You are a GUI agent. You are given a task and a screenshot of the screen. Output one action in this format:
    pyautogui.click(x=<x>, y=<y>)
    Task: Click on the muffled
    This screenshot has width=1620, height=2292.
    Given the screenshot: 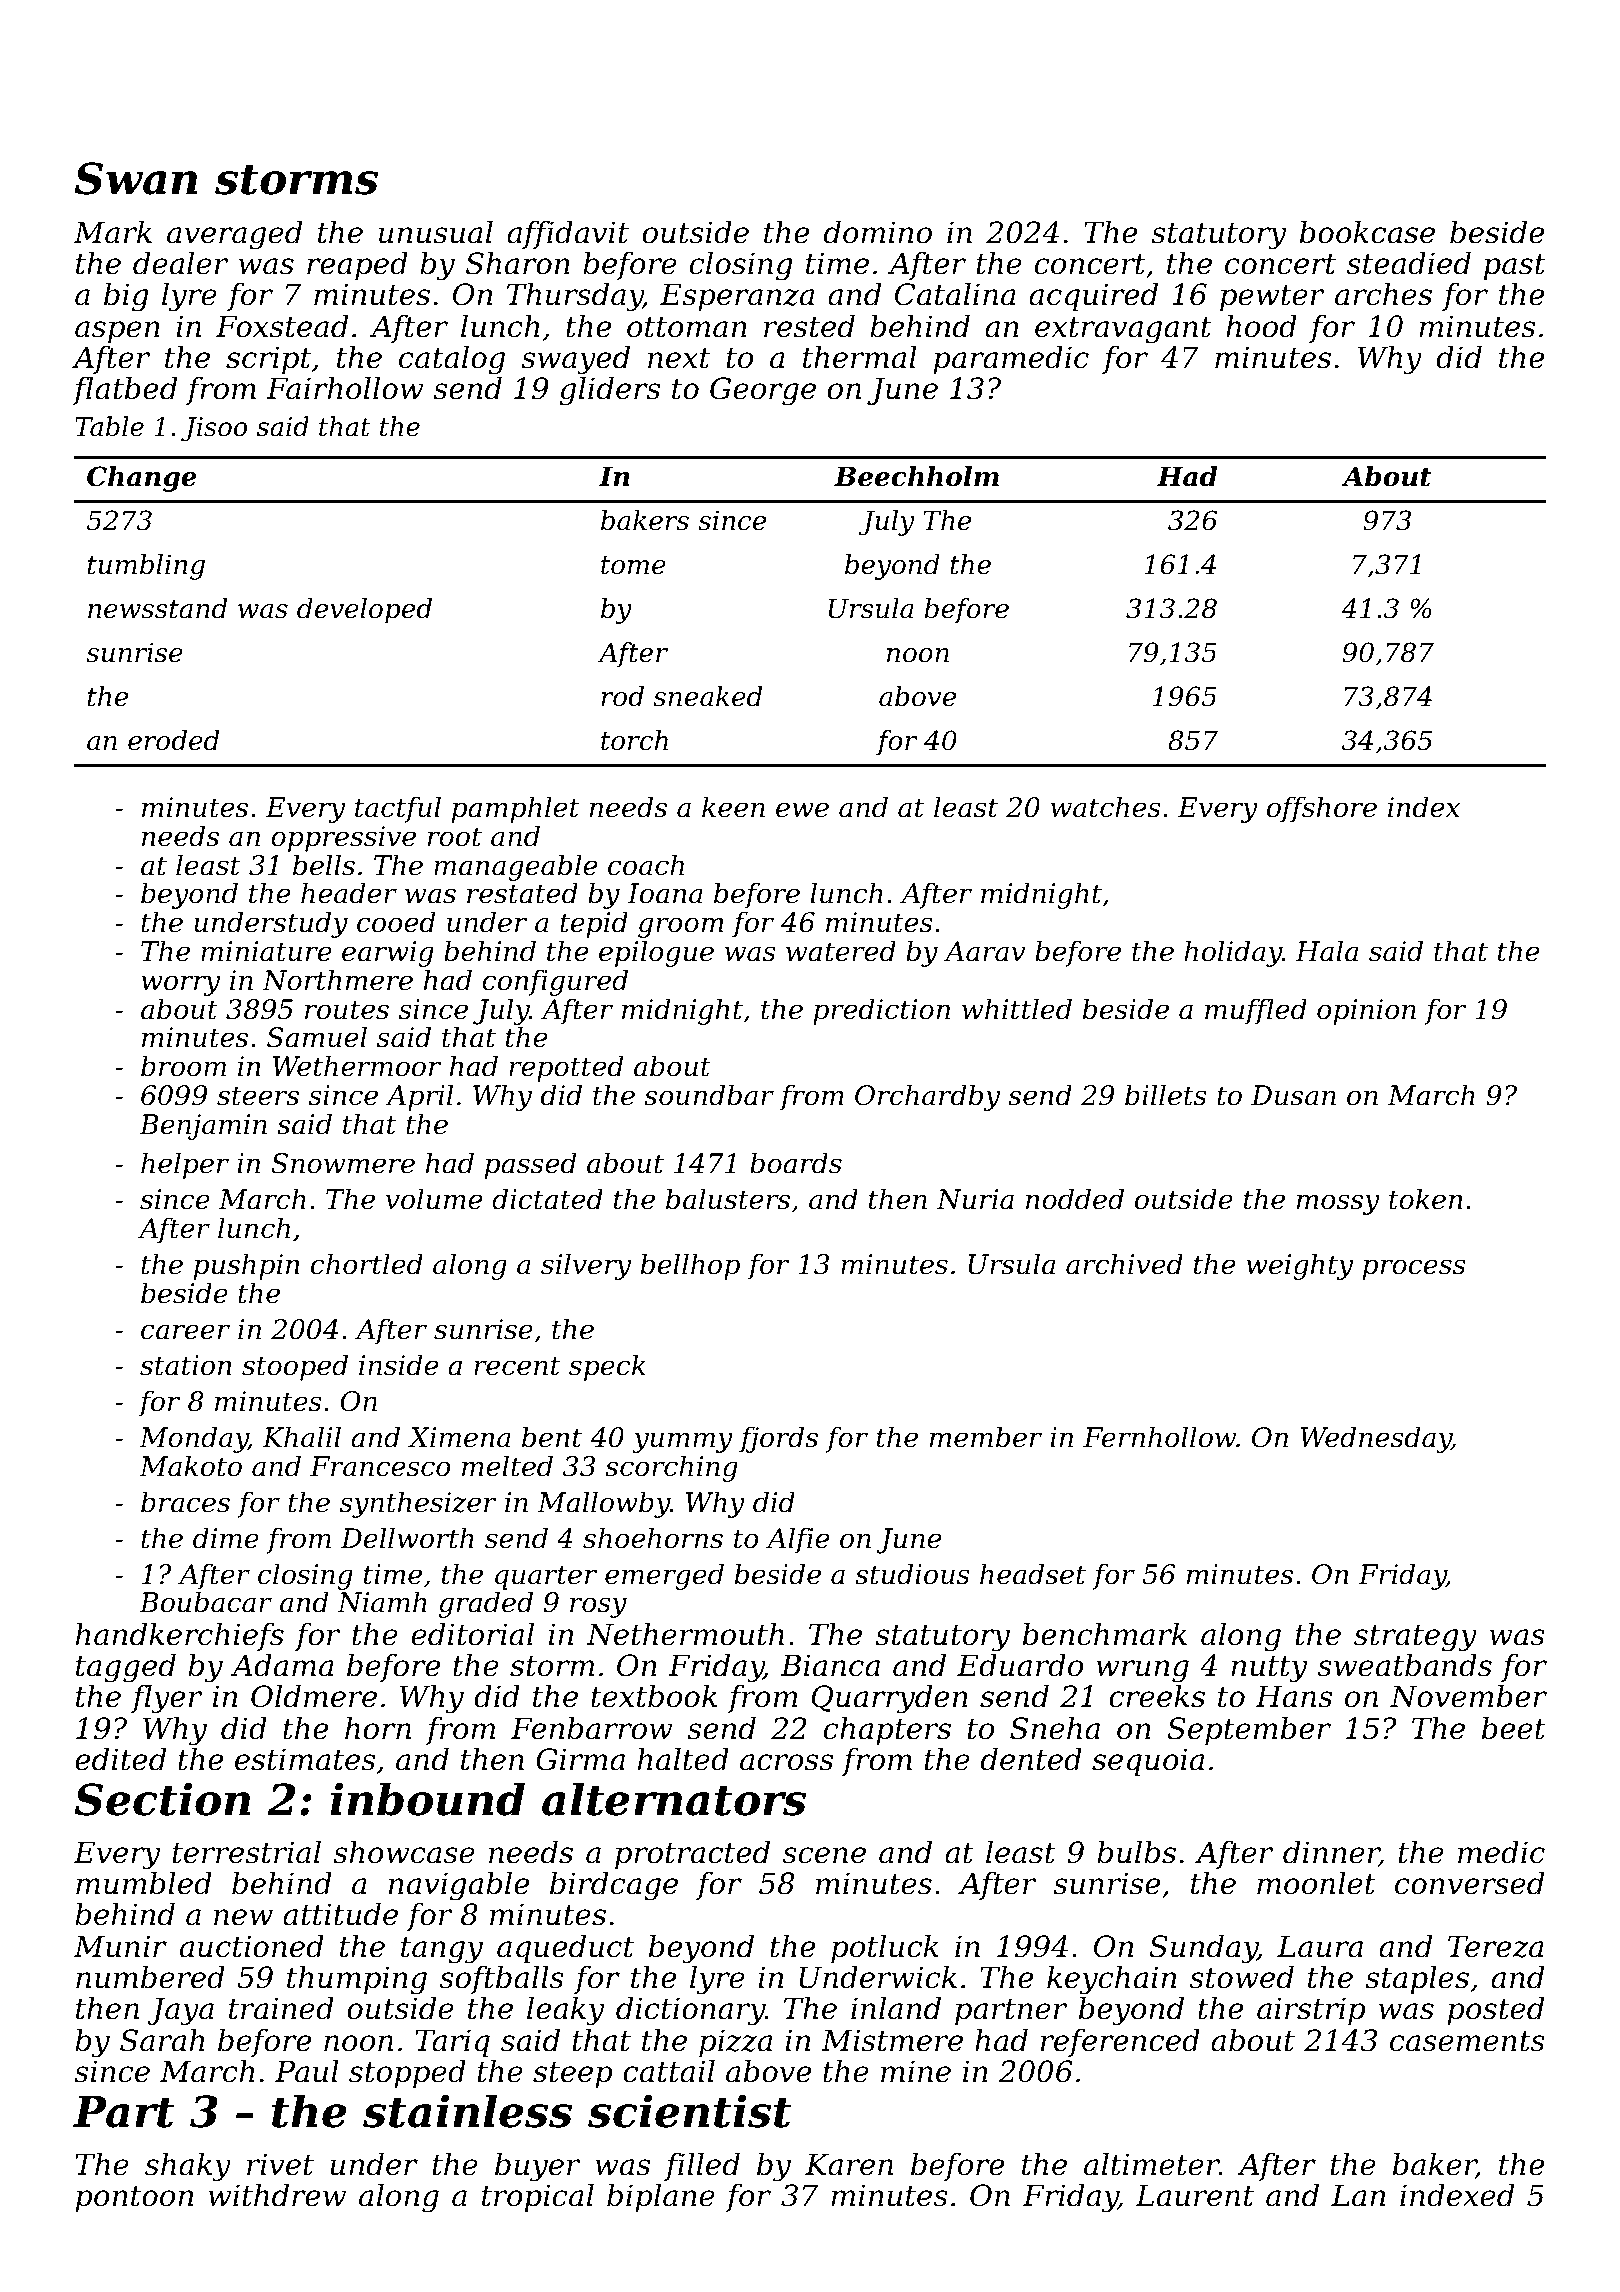 What is the action you would take?
    pyautogui.click(x=1256, y=1011)
